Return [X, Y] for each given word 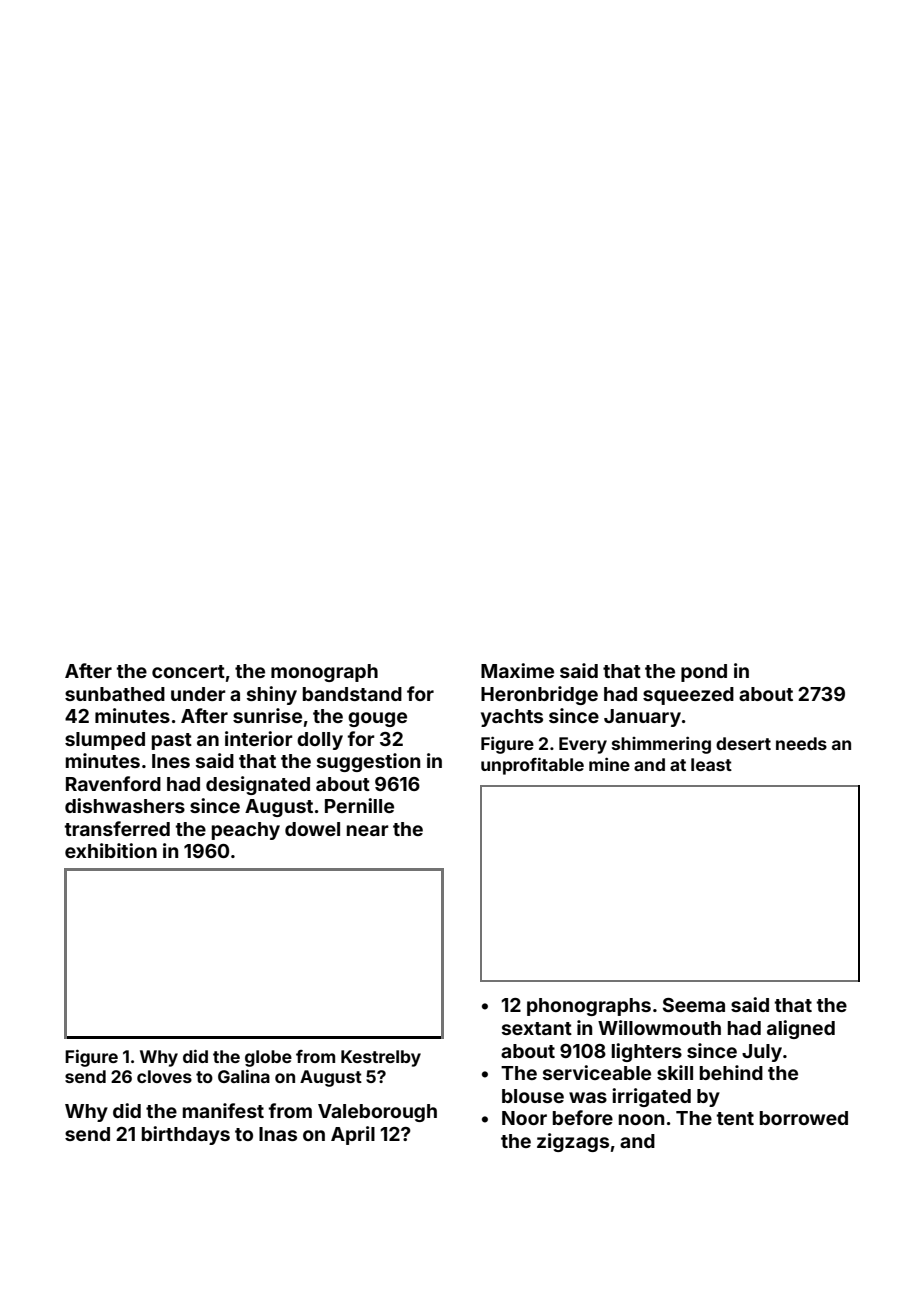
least [711, 764]
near [368, 830]
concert [188, 671]
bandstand [352, 694]
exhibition [111, 850]
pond [704, 673]
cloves [164, 1076]
